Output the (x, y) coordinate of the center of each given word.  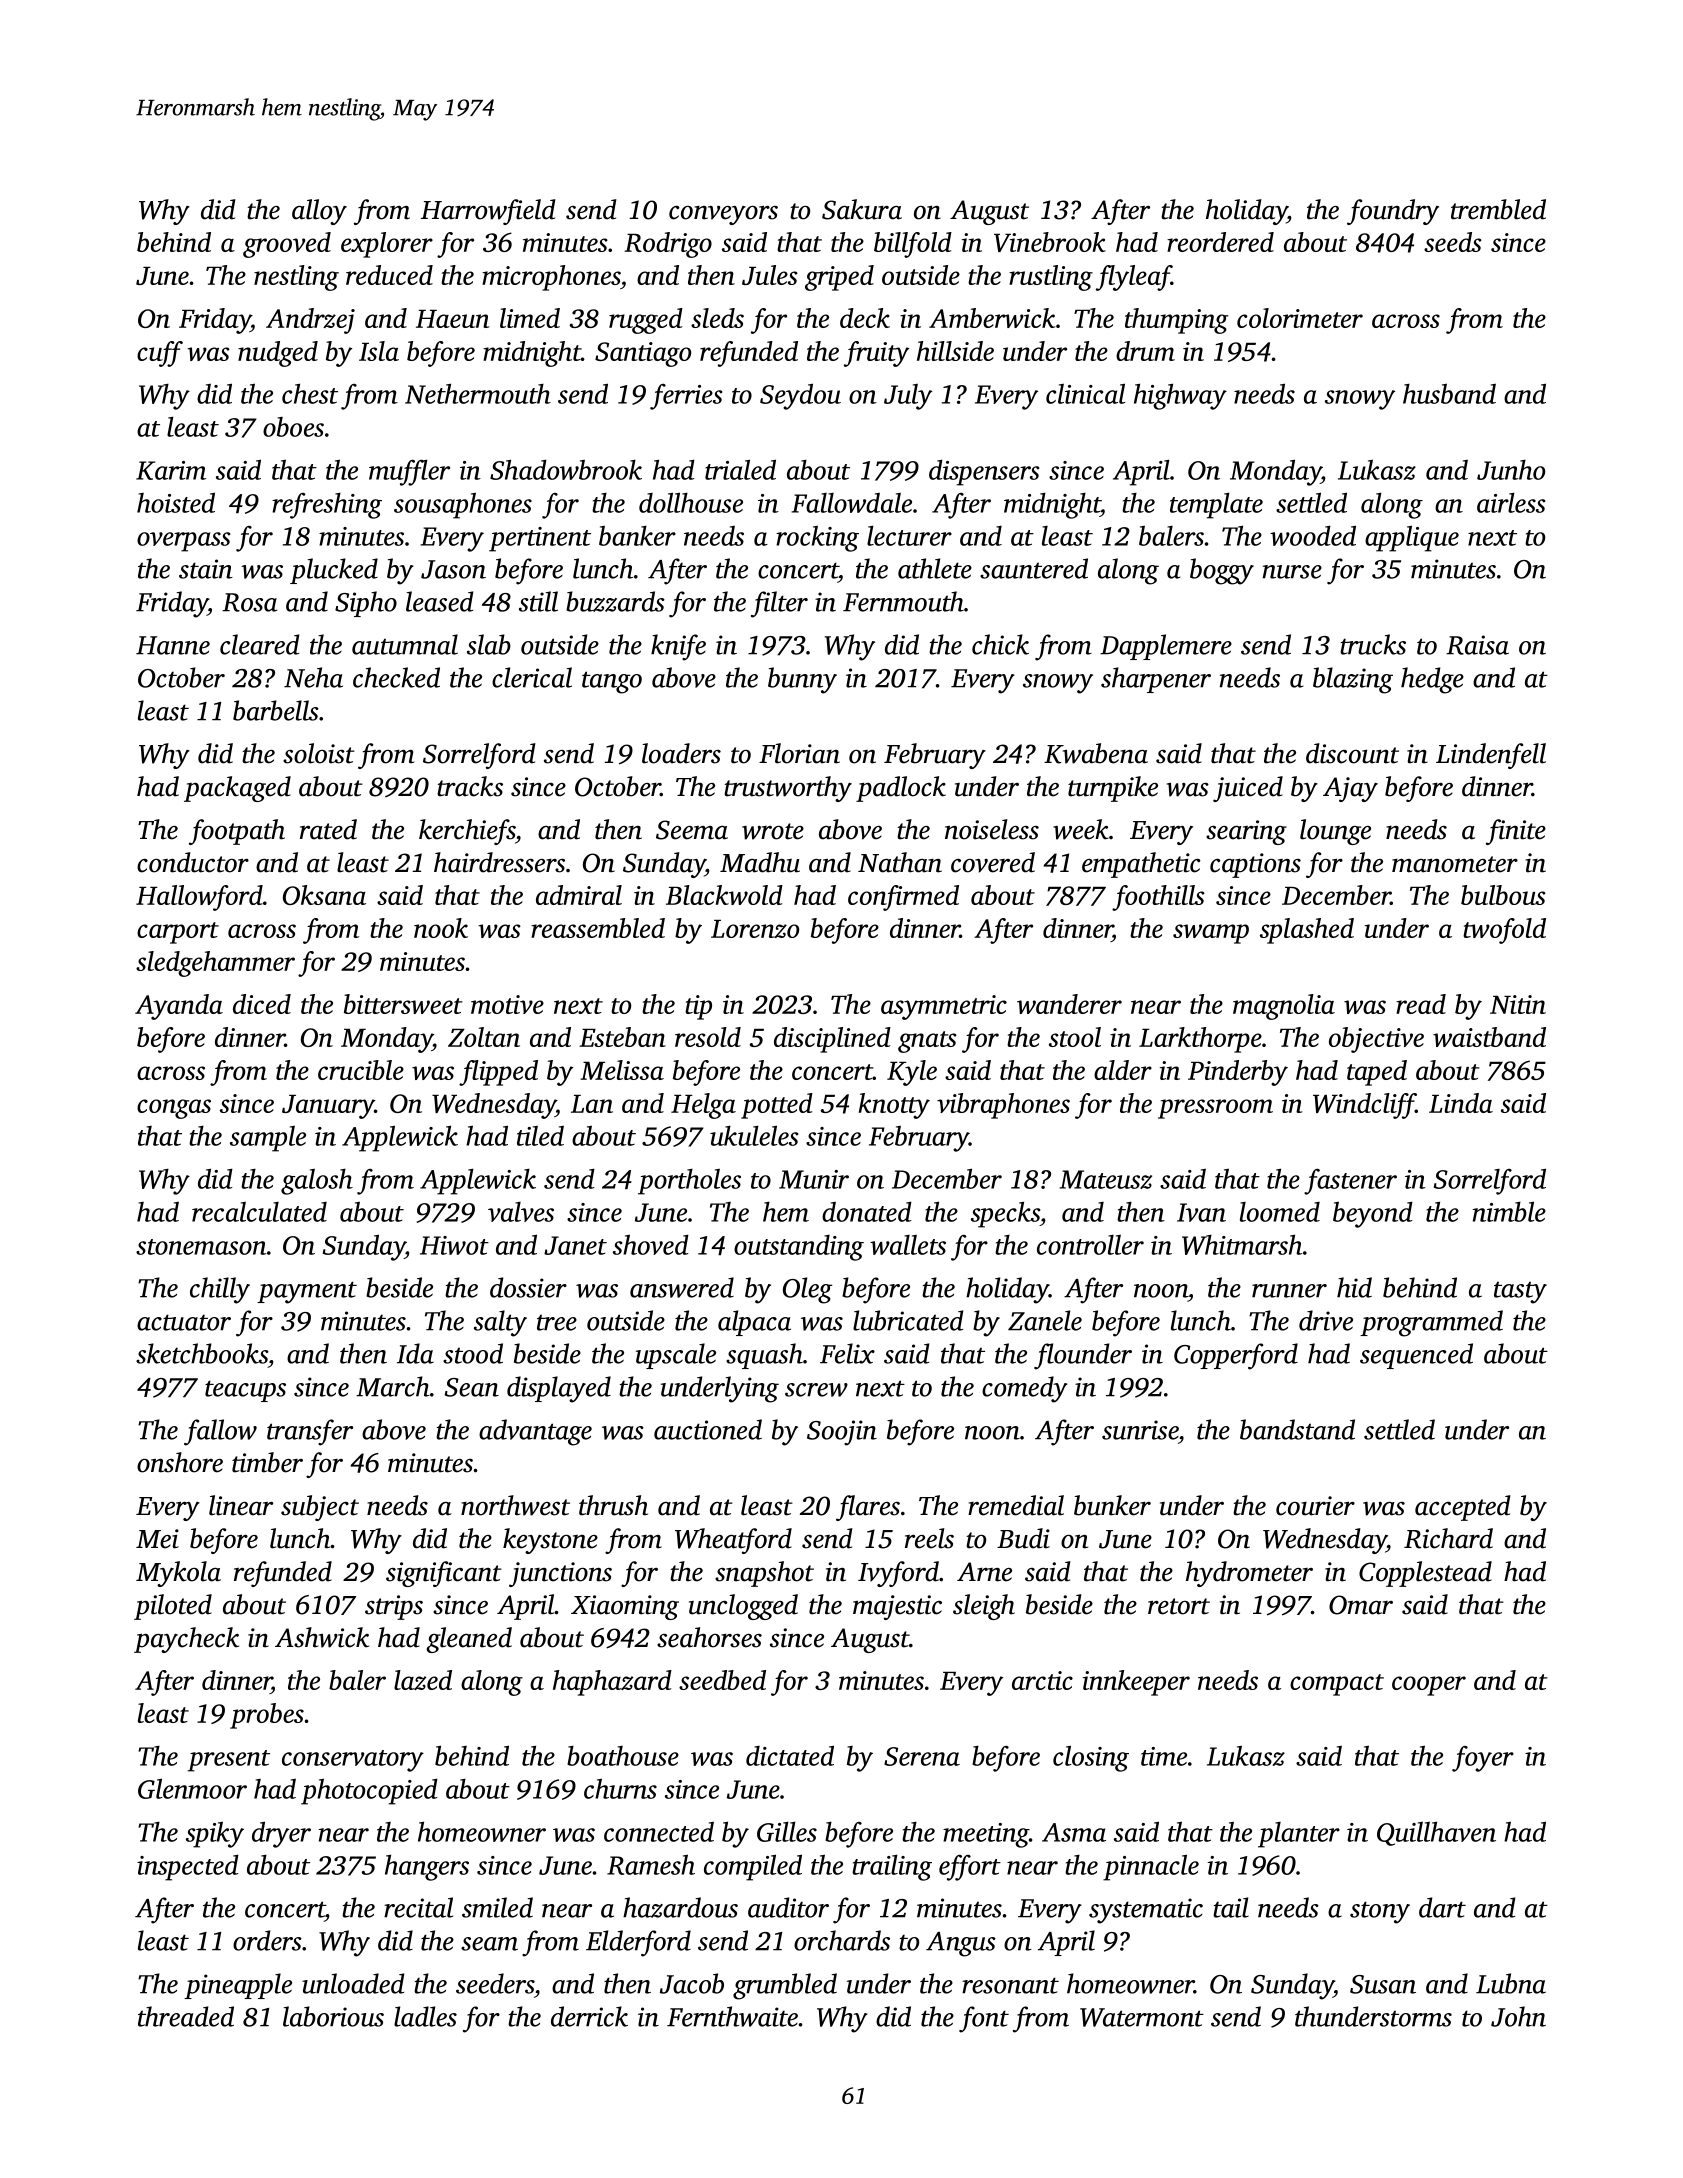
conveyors (723, 215)
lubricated (908, 1320)
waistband (1489, 1037)
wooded (1313, 535)
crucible (361, 1070)
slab (489, 644)
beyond (1373, 1214)
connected (659, 1832)
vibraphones (1003, 1106)
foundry (1393, 212)
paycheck (186, 1640)
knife (678, 647)
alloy (319, 212)
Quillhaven (1436, 1833)
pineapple (238, 1986)
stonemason (201, 1247)
